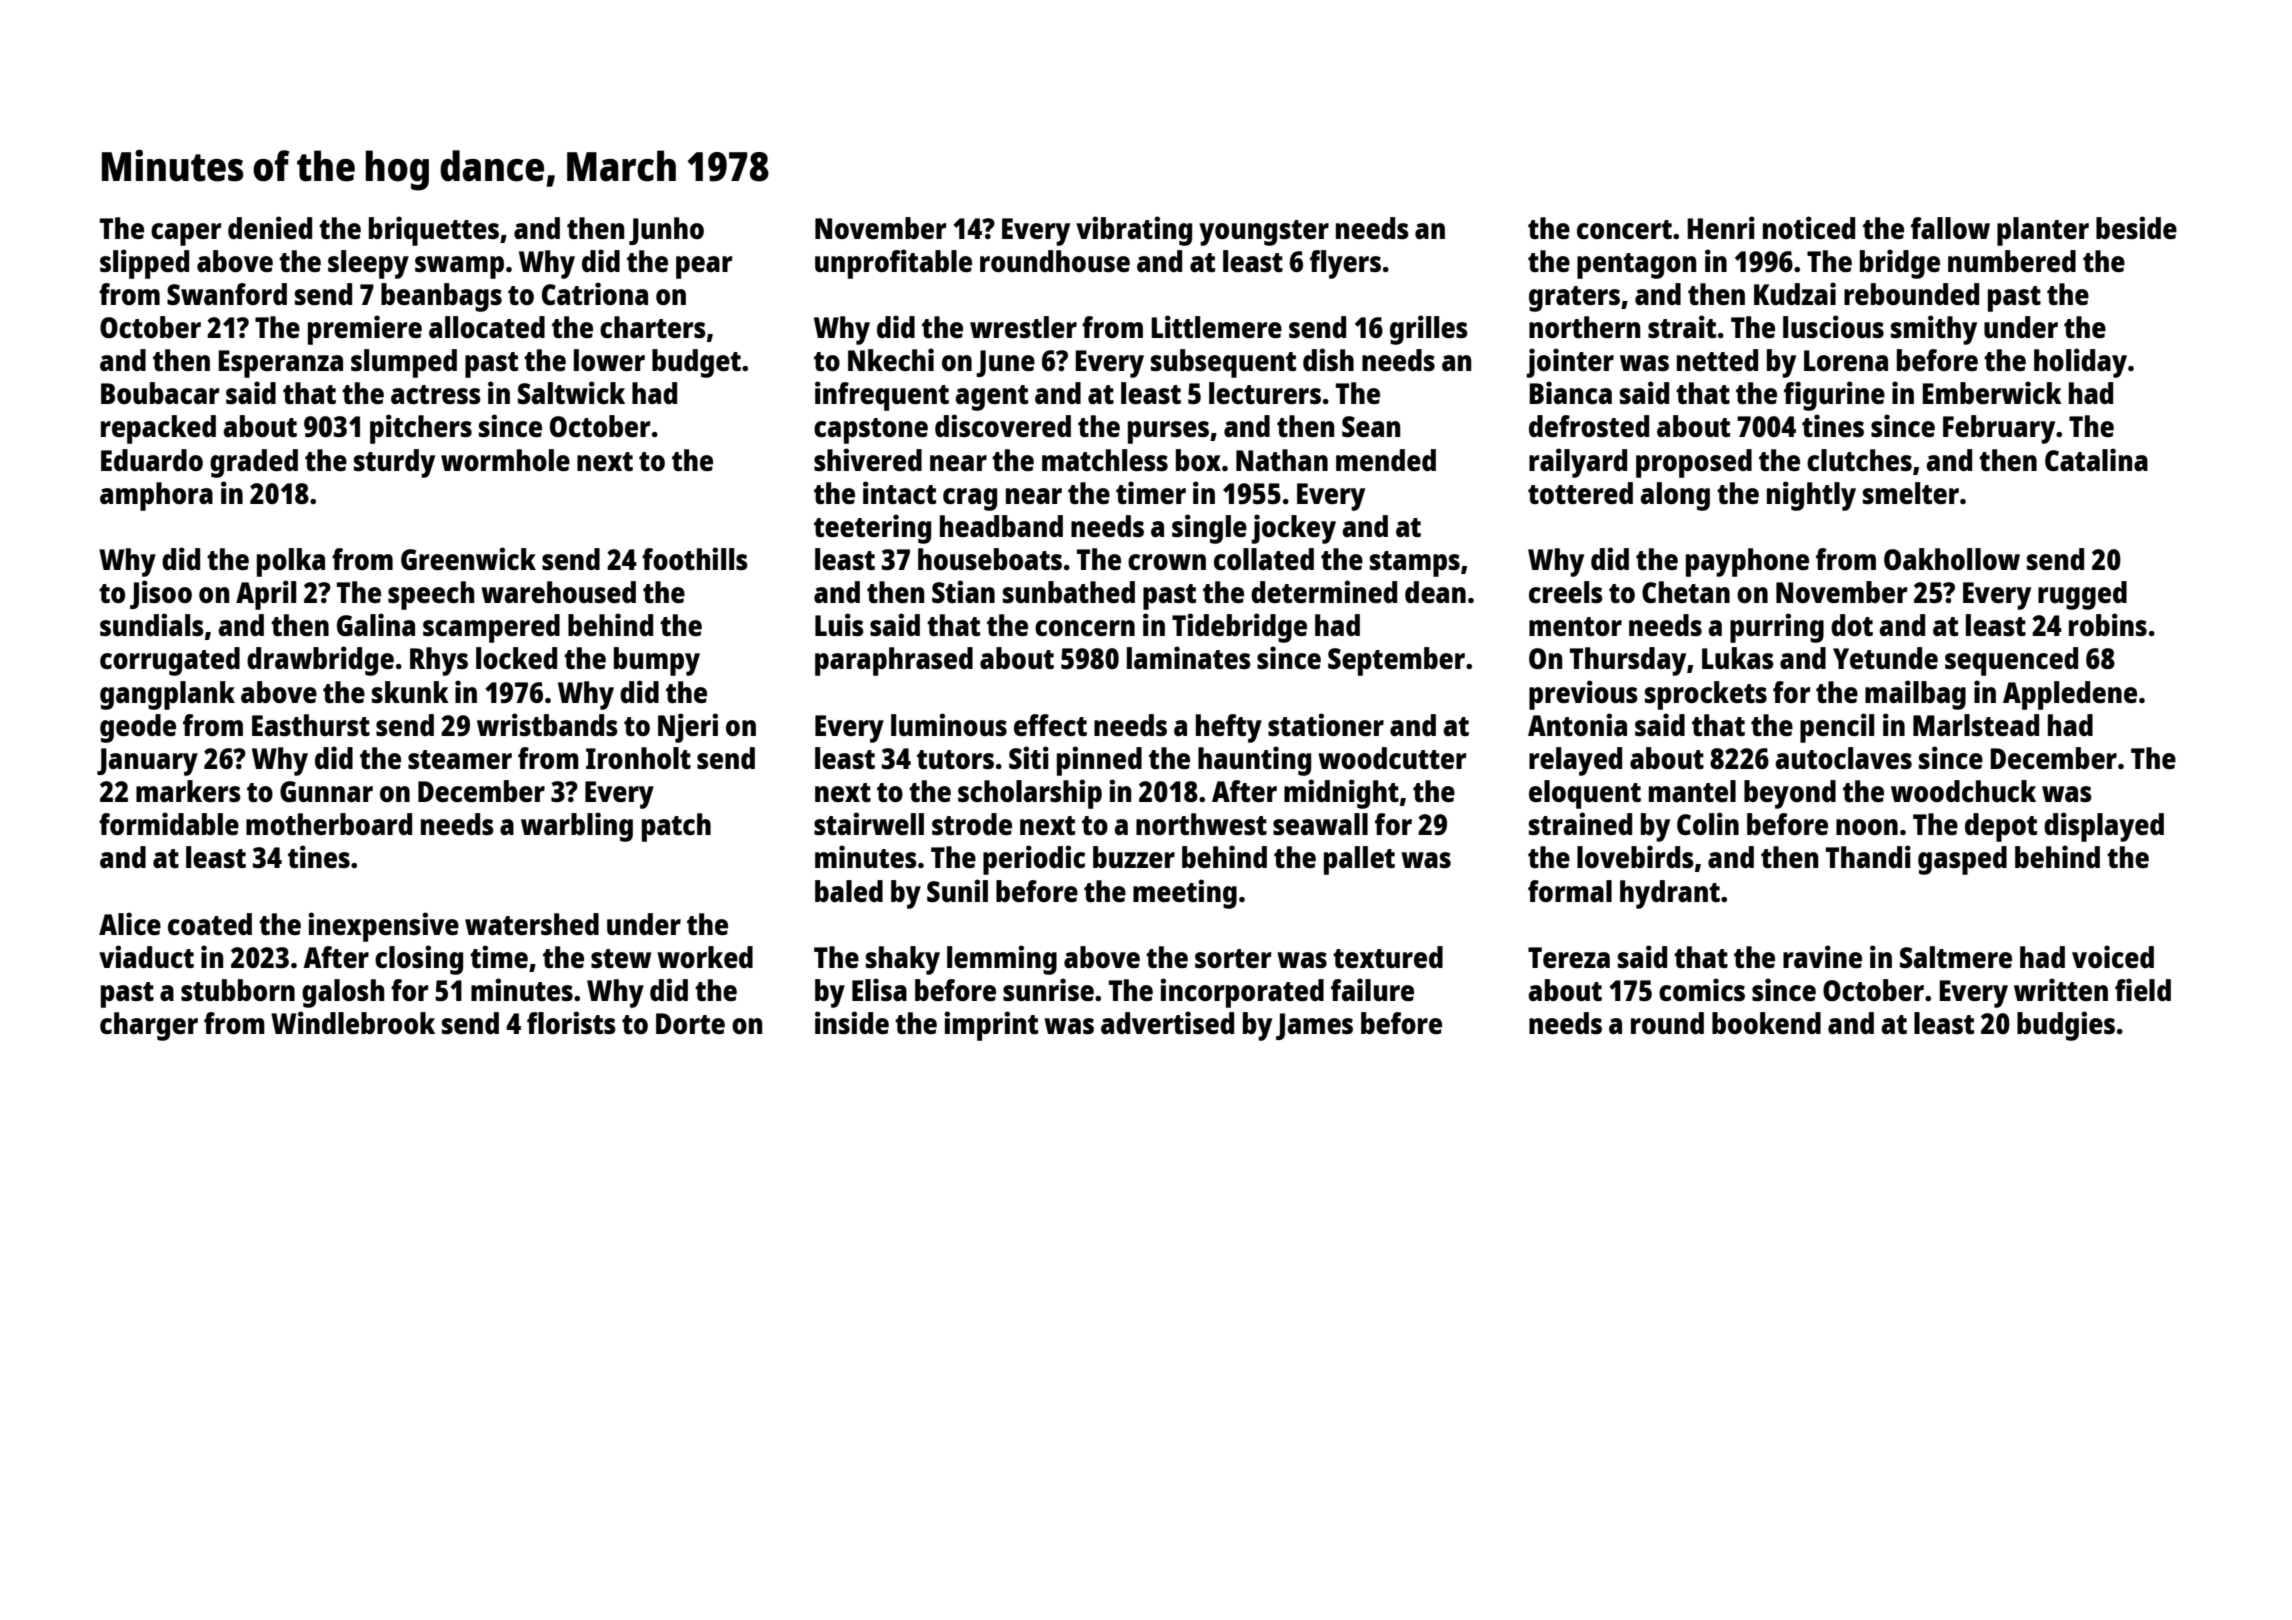  I want to click on vibrating, so click(1134, 231).
